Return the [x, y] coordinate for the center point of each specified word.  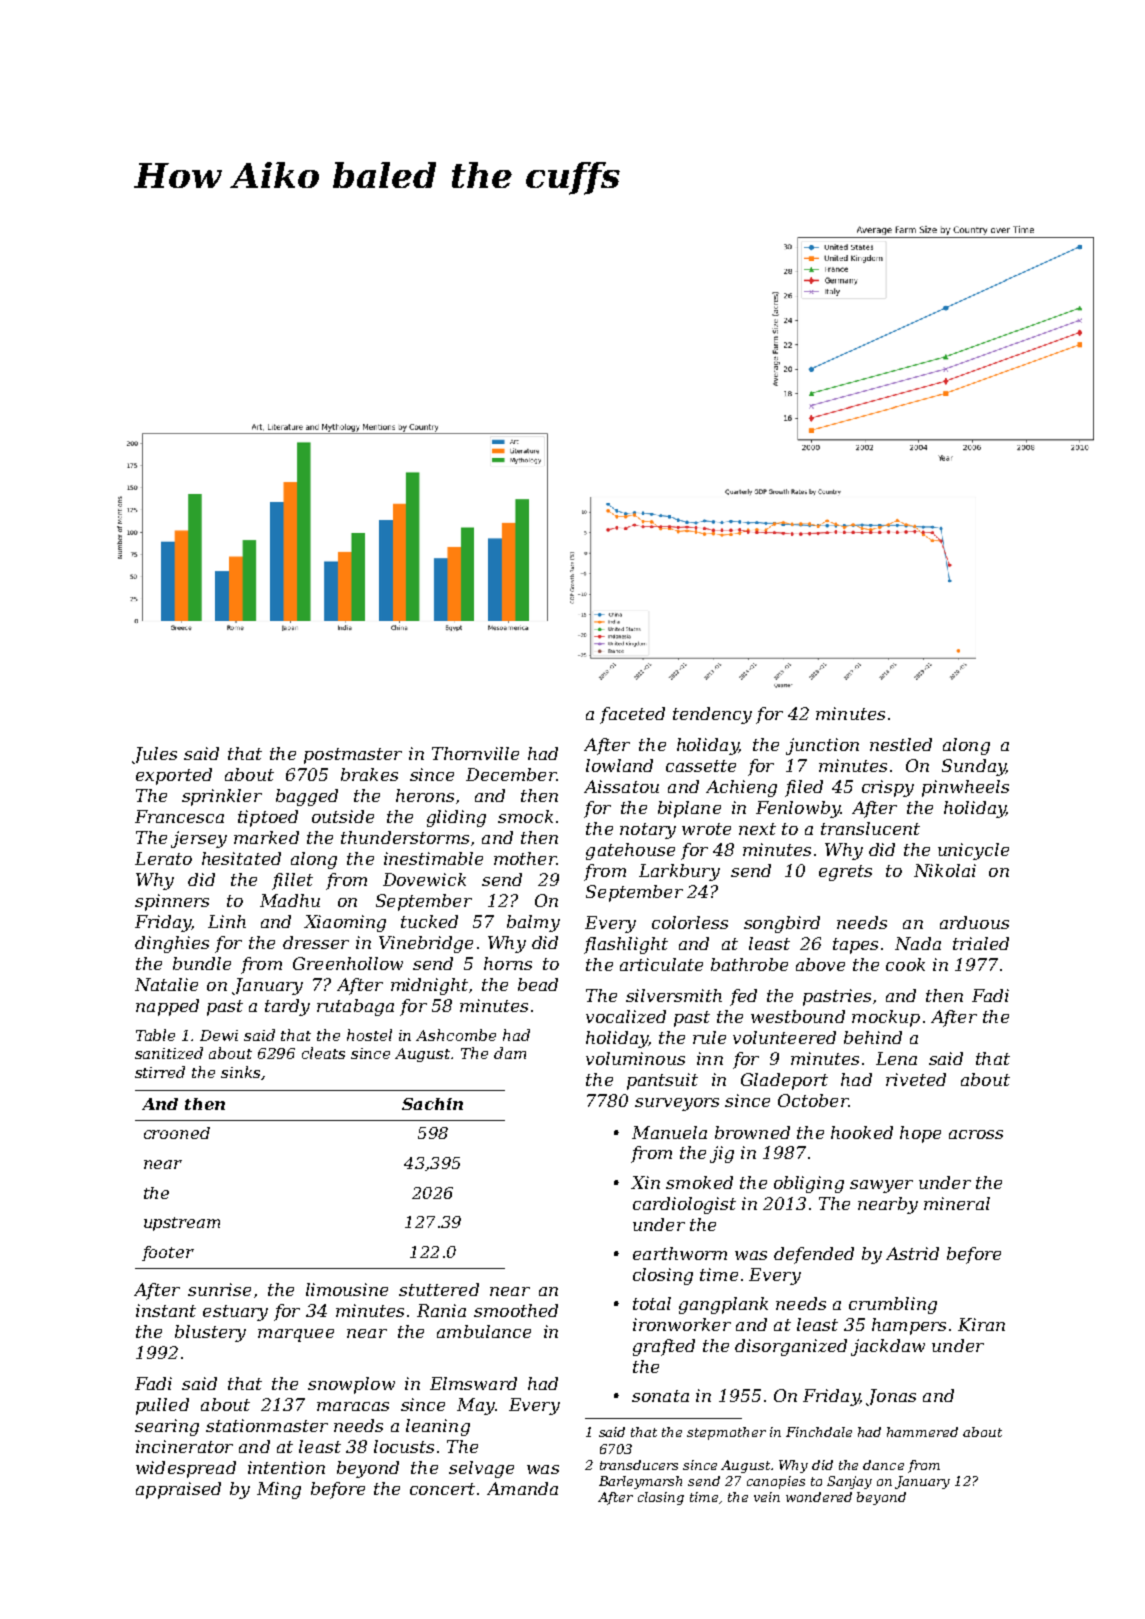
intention [286, 1467]
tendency [712, 715]
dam [510, 1053]
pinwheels [965, 788]
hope [920, 1134]
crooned [177, 1133]
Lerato [163, 858]
